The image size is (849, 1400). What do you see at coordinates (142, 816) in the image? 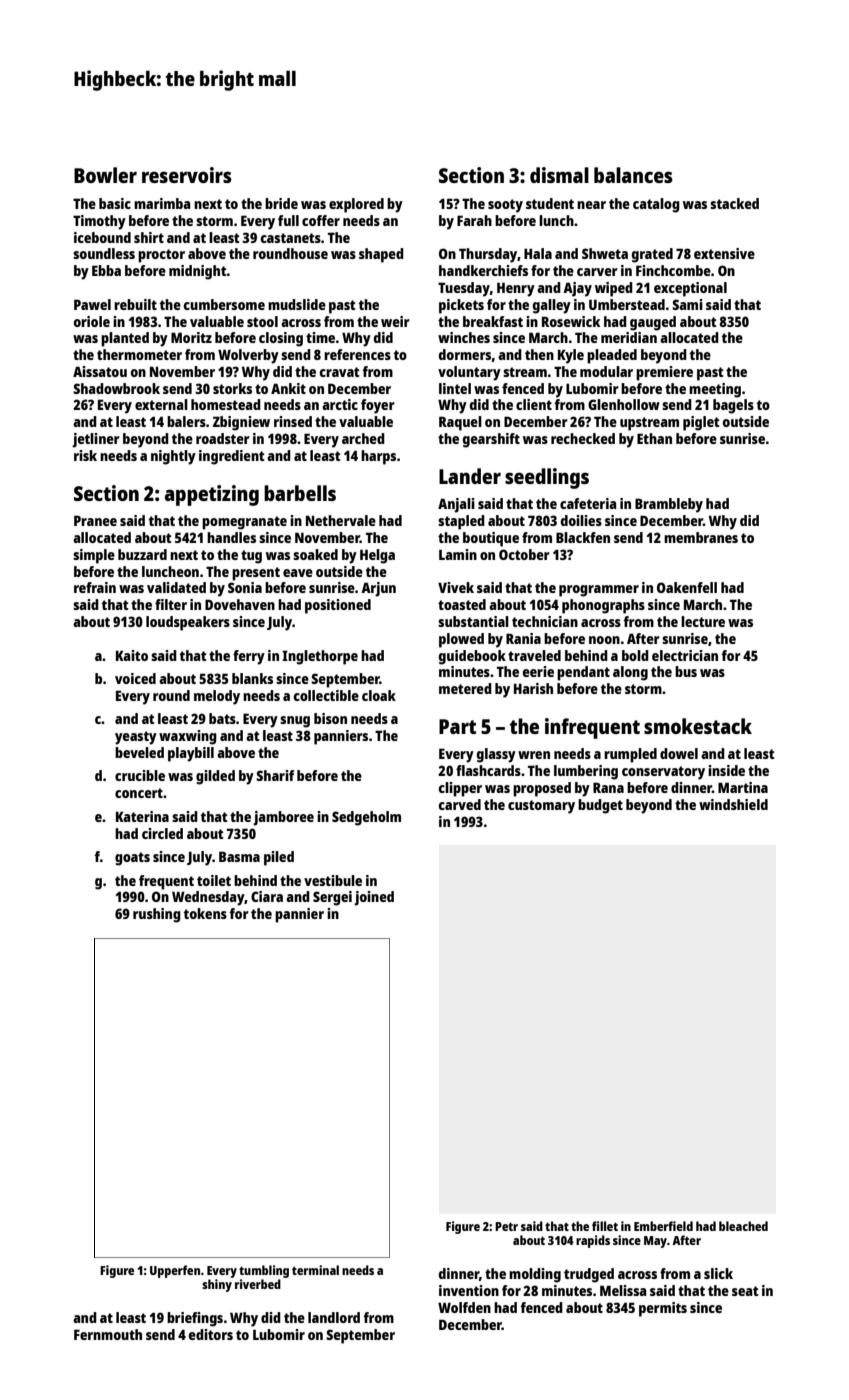
I see `Katerina` at bounding box center [142, 816].
